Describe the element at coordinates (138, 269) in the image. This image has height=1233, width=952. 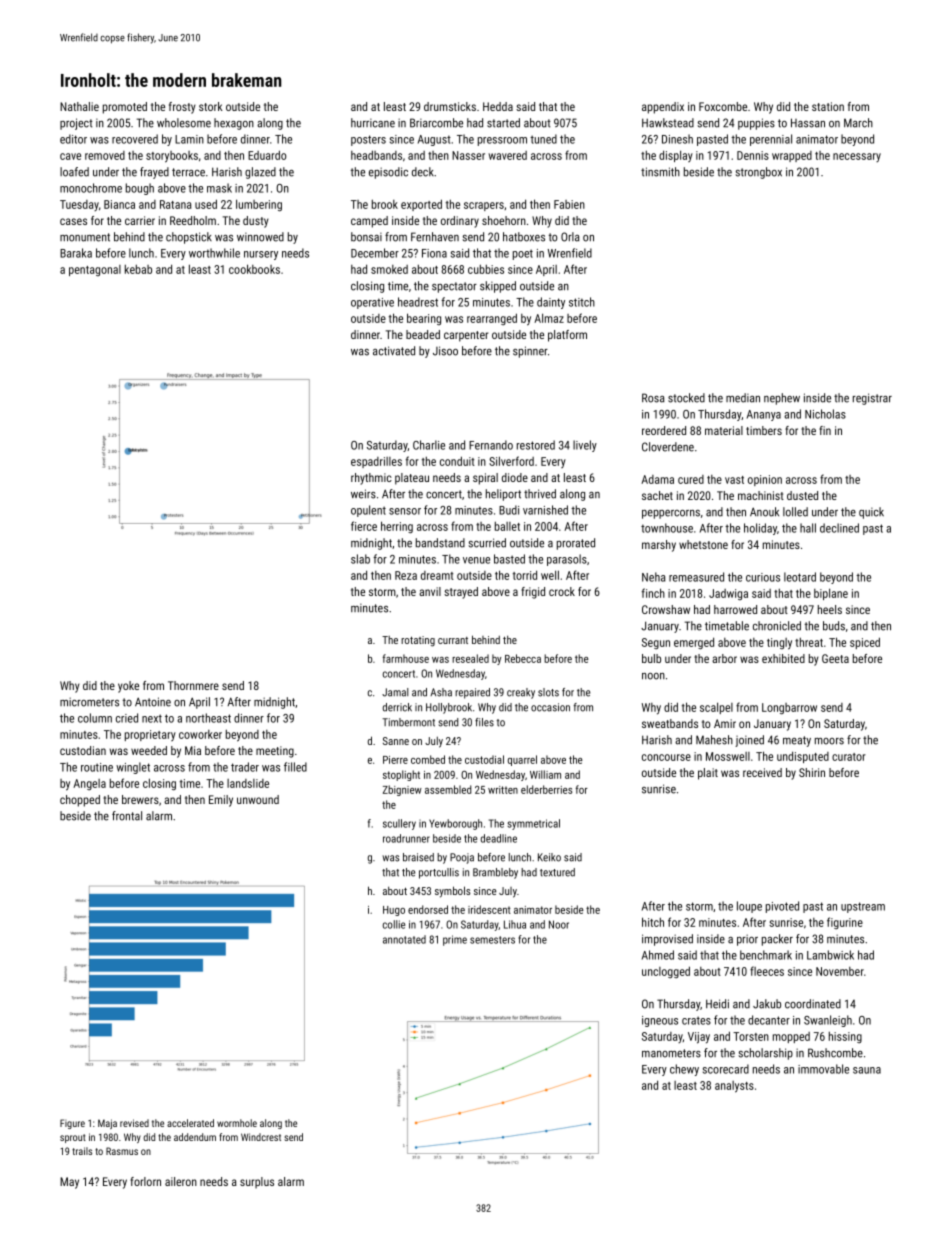
I see `kebab` at that location.
